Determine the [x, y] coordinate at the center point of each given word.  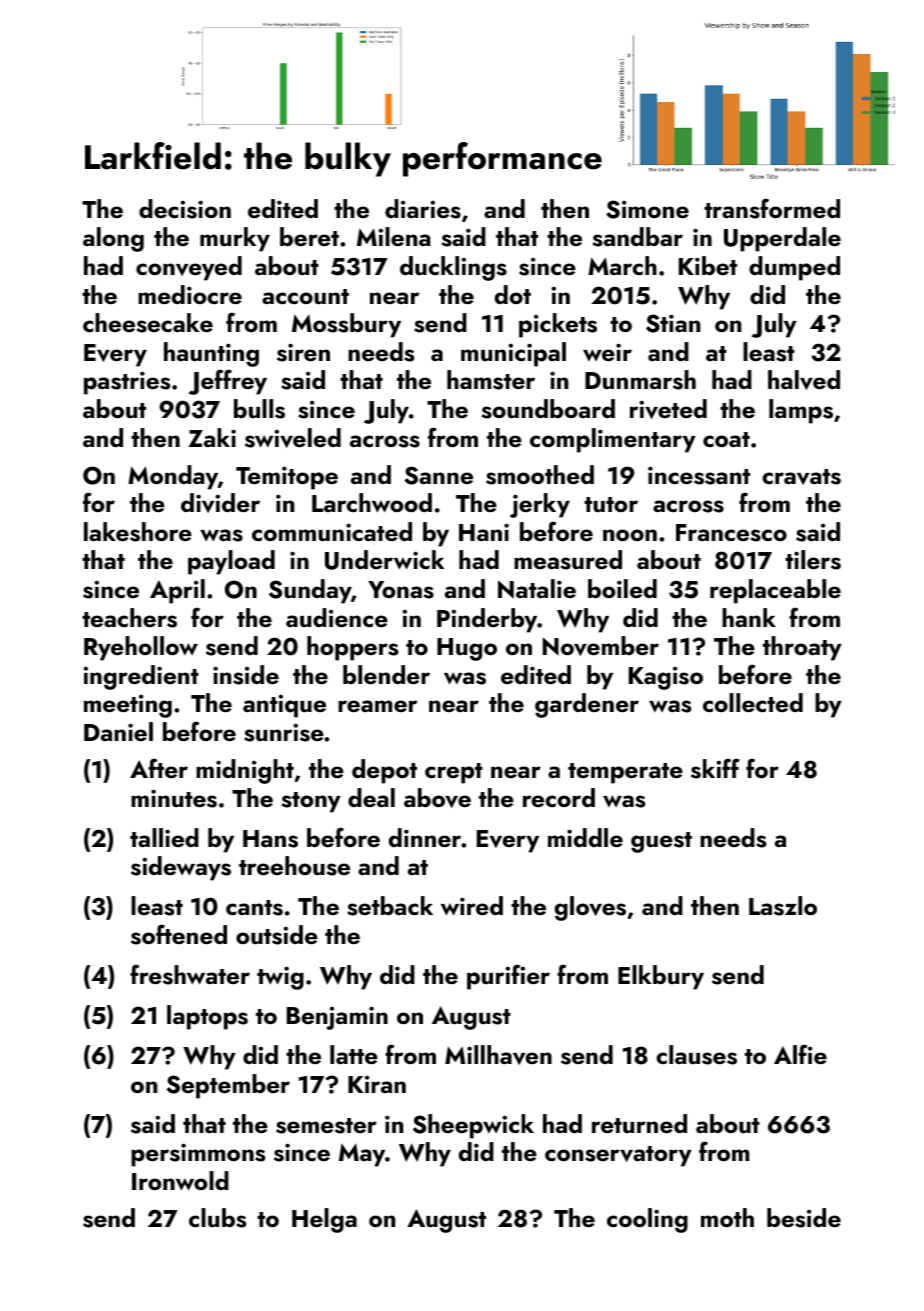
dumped [794, 268]
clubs [217, 1218]
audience [337, 617]
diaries [423, 209]
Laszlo [783, 906]
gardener [587, 705]
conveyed [189, 268]
